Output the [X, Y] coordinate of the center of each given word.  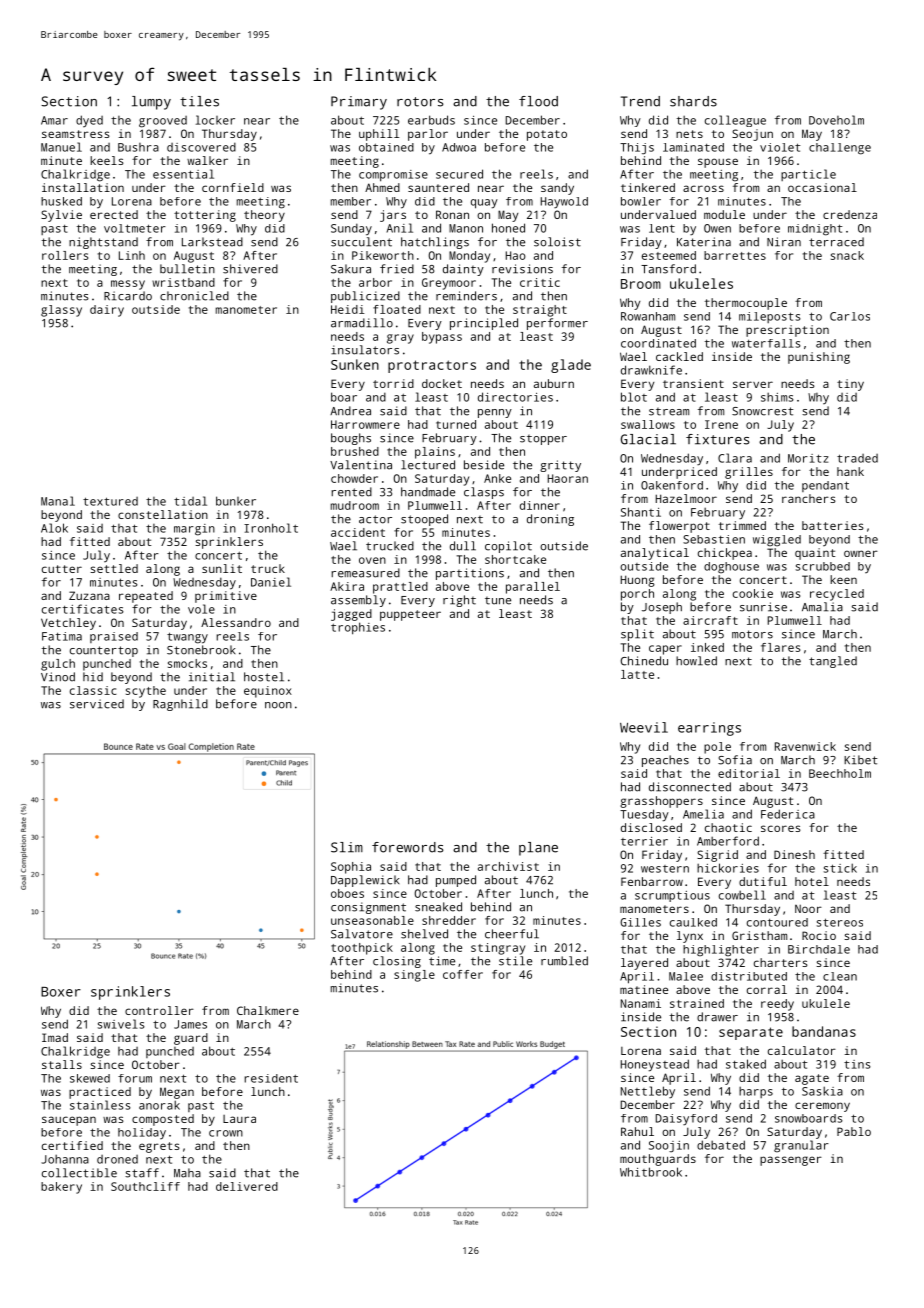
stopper [543, 440]
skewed [90, 1078]
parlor [428, 135]
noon [278, 705]
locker [215, 120]
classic [93, 690]
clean [840, 976]
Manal [58, 501]
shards [693, 101]
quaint [815, 554]
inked [707, 647]
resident [271, 1078]
